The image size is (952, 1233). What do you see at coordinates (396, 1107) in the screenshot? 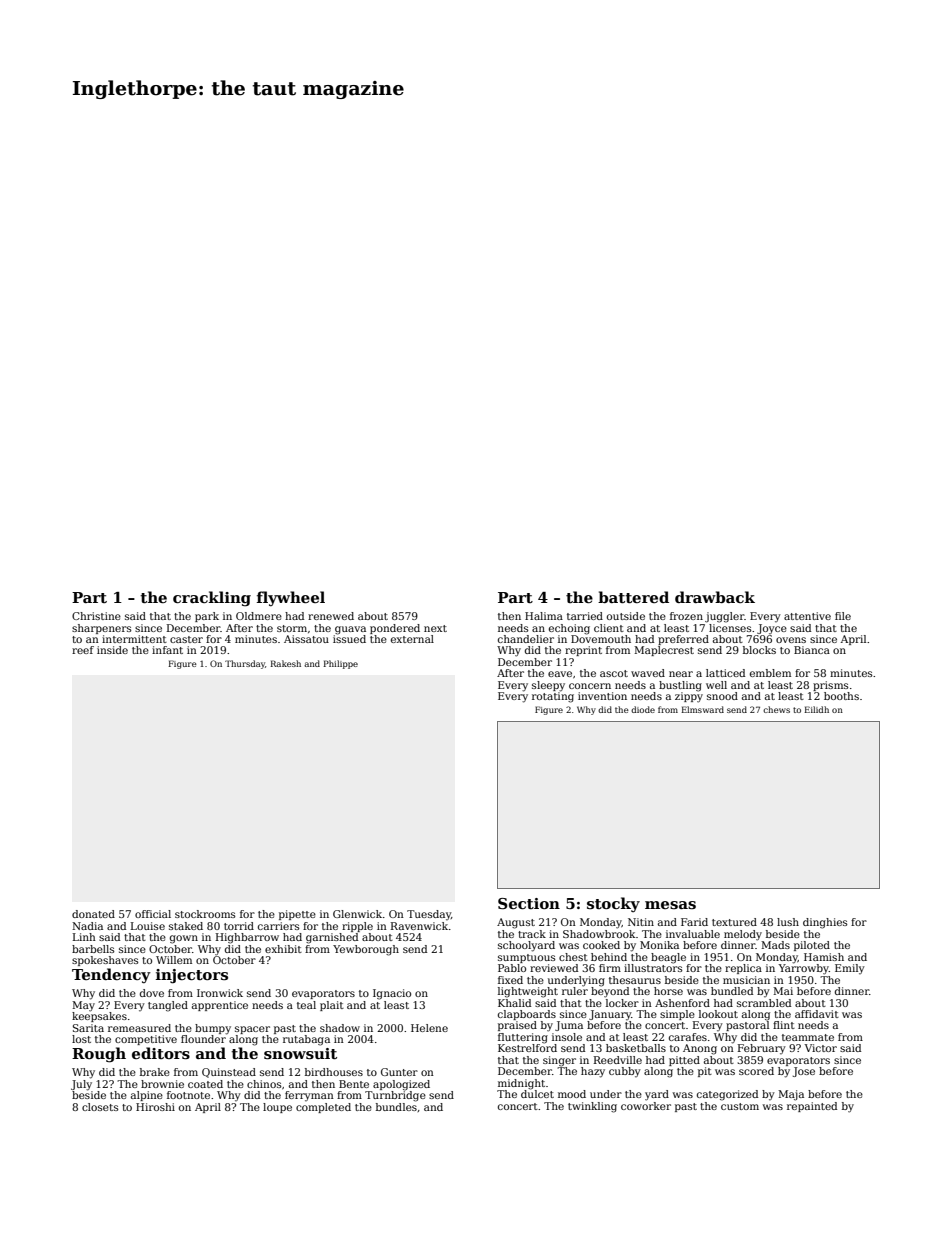
I see `bundles` at bounding box center [396, 1107].
